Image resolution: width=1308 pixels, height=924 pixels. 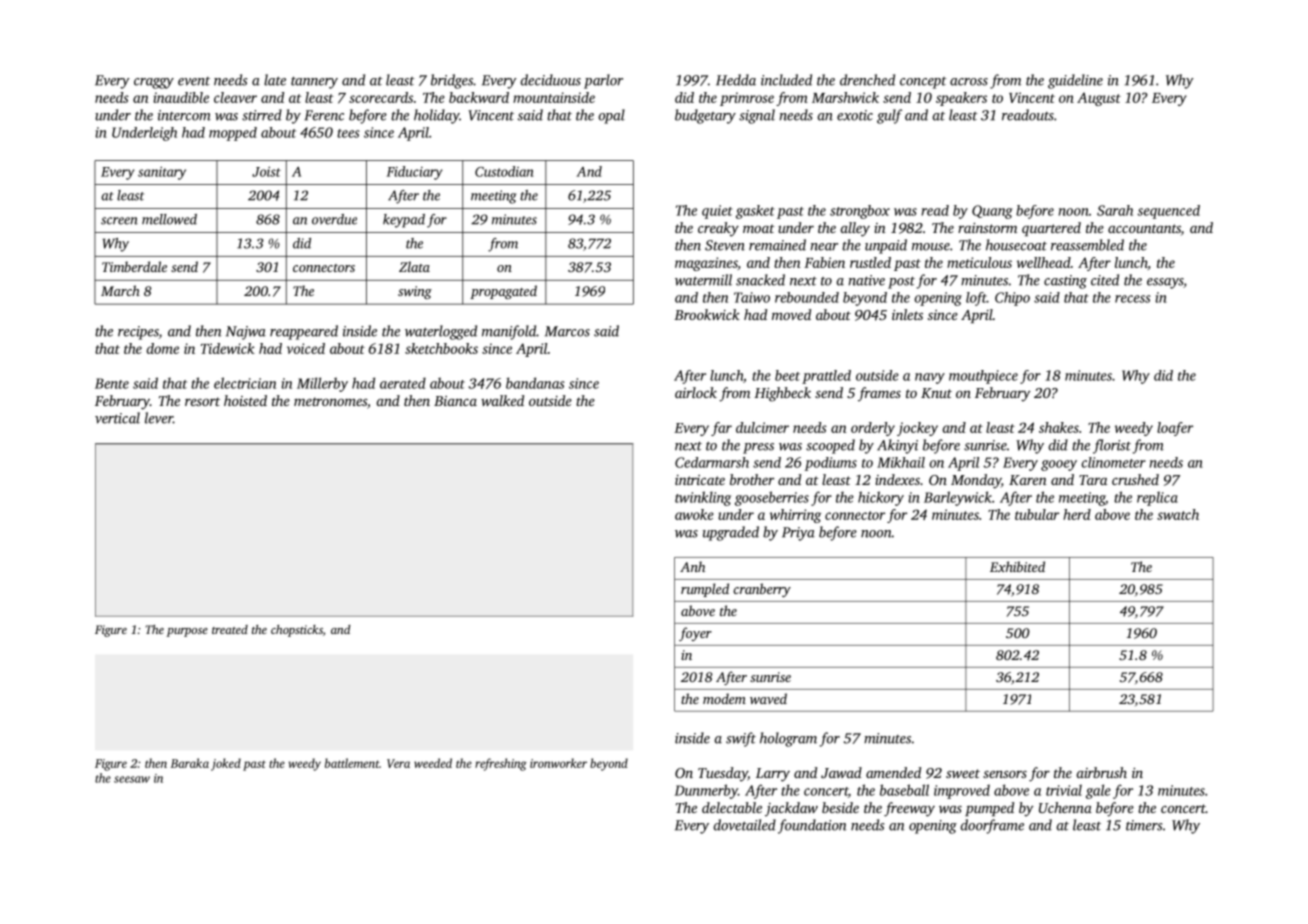 I want to click on event, so click(x=194, y=81).
